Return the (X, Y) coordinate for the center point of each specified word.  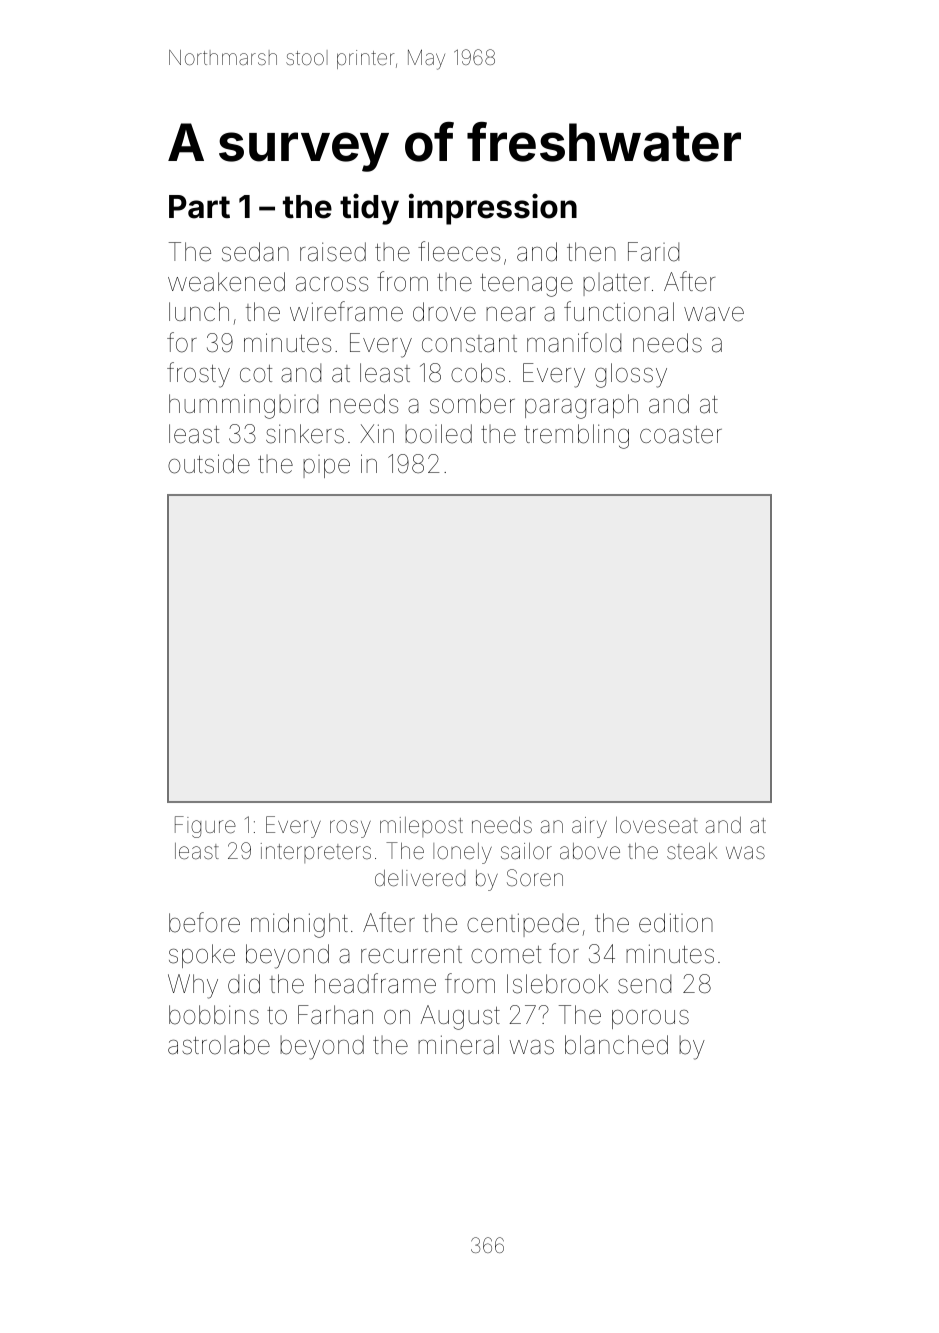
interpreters (316, 853)
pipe (326, 466)
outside (209, 464)
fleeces (459, 251)
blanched (616, 1045)
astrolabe (219, 1045)
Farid (653, 252)
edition (676, 923)
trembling (576, 436)
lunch (199, 311)
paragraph (581, 406)
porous (650, 1019)
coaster (681, 435)
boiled (438, 434)
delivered (420, 878)
